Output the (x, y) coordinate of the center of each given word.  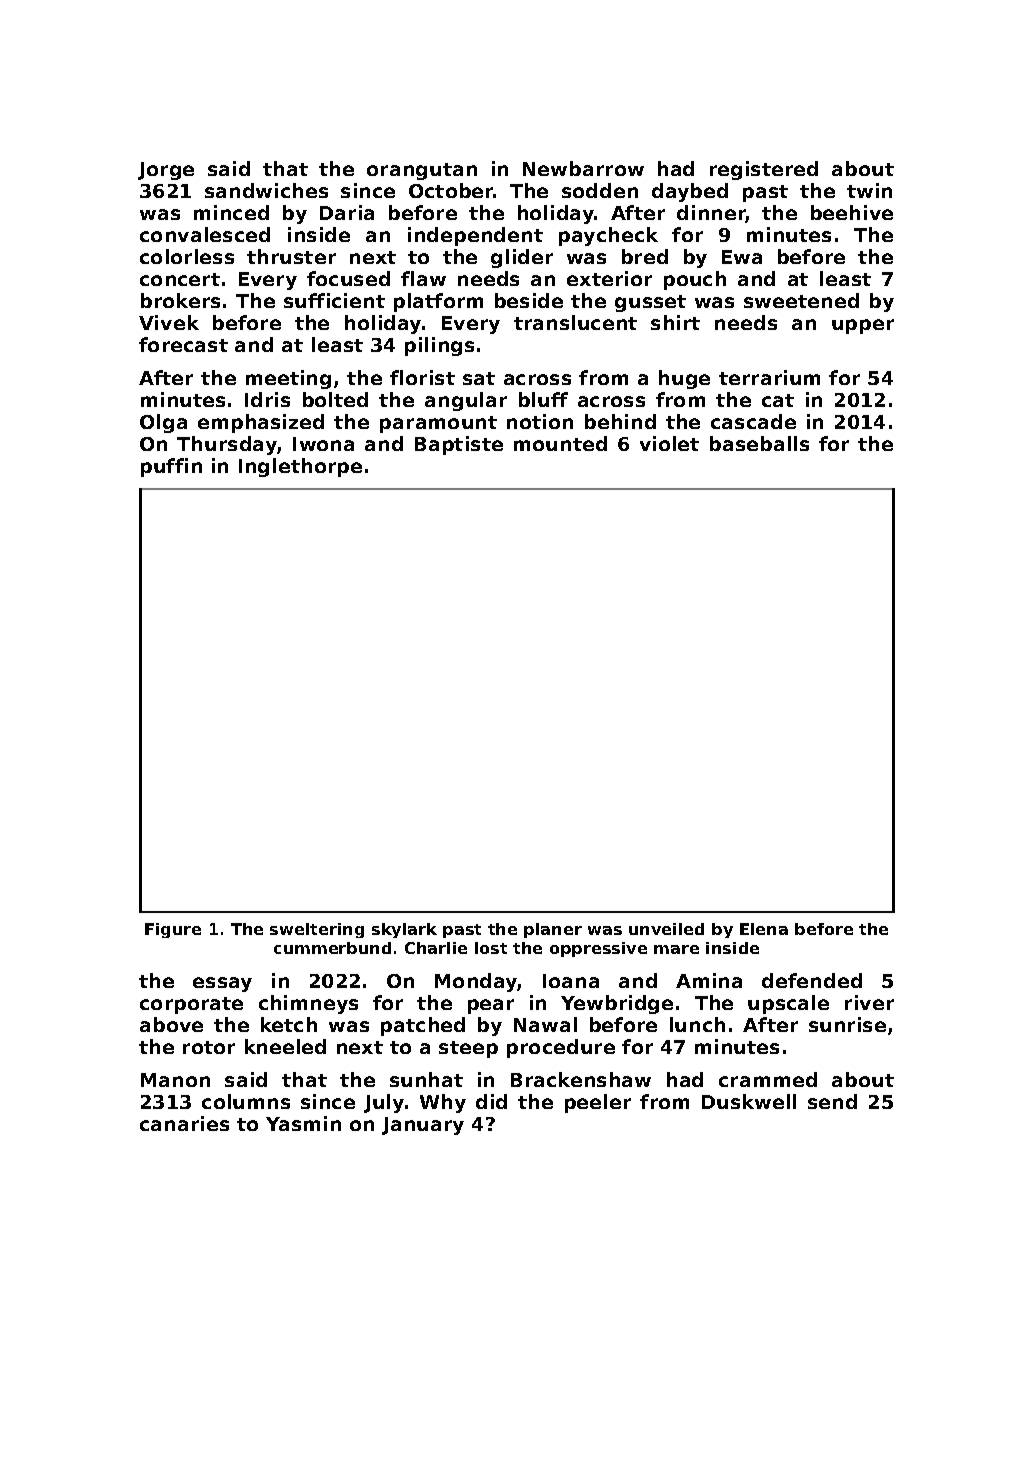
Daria (347, 212)
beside (529, 300)
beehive (852, 212)
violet (669, 443)
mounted (560, 443)
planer (553, 930)
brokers (180, 300)
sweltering (317, 930)
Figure (173, 930)
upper (863, 326)
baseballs (759, 443)
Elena (764, 929)
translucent (575, 322)
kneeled (285, 1046)
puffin (171, 467)
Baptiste (459, 445)
